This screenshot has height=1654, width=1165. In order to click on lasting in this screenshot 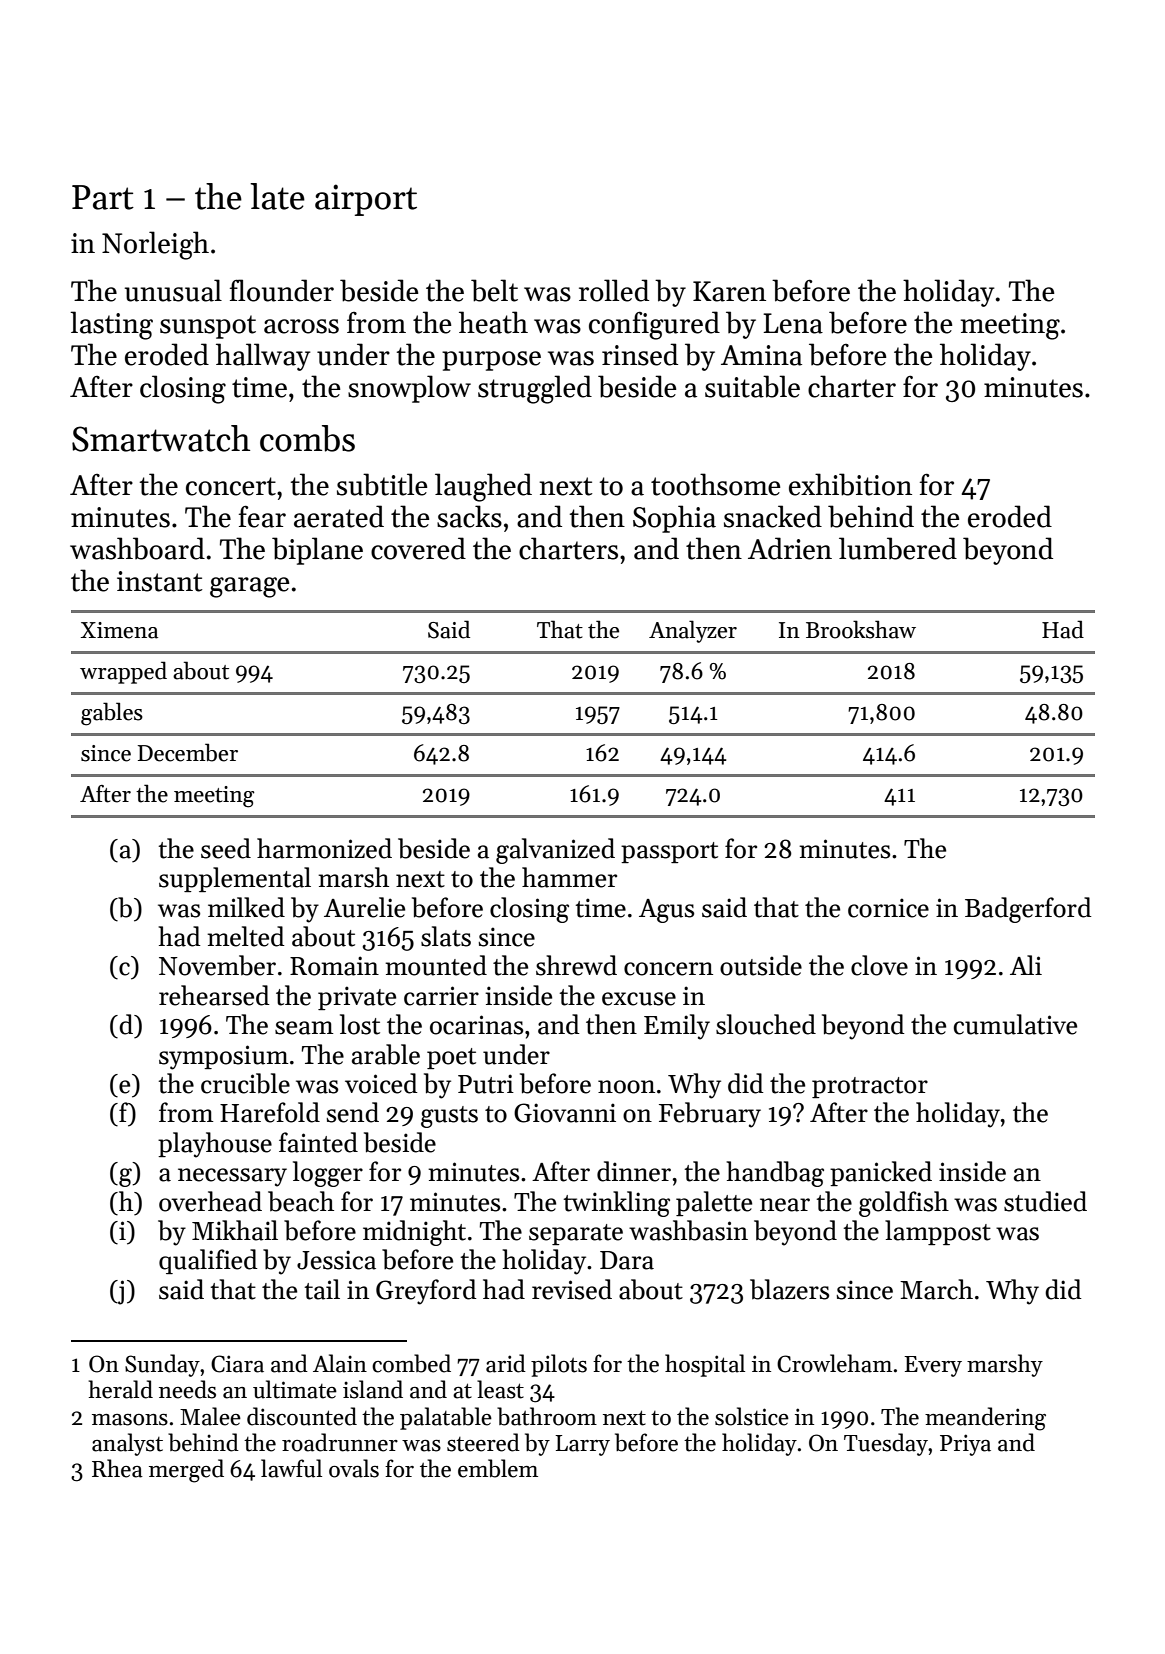, I will do `click(111, 325)`.
